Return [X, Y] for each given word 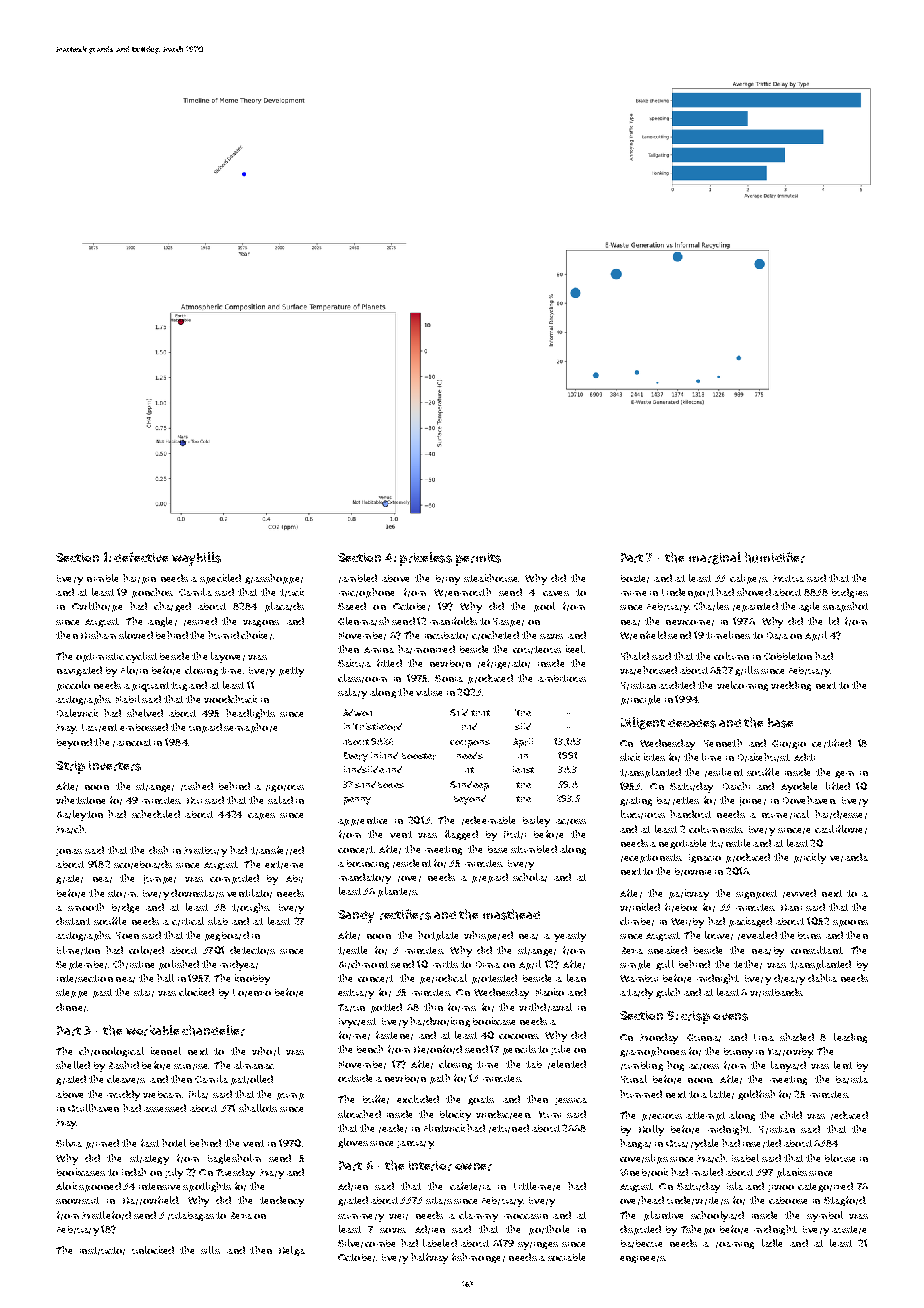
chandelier [213, 1030]
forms [462, 1007]
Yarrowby [790, 1053]
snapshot [845, 607]
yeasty [570, 937]
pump [290, 1096]
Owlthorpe [97, 607]
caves [556, 593]
